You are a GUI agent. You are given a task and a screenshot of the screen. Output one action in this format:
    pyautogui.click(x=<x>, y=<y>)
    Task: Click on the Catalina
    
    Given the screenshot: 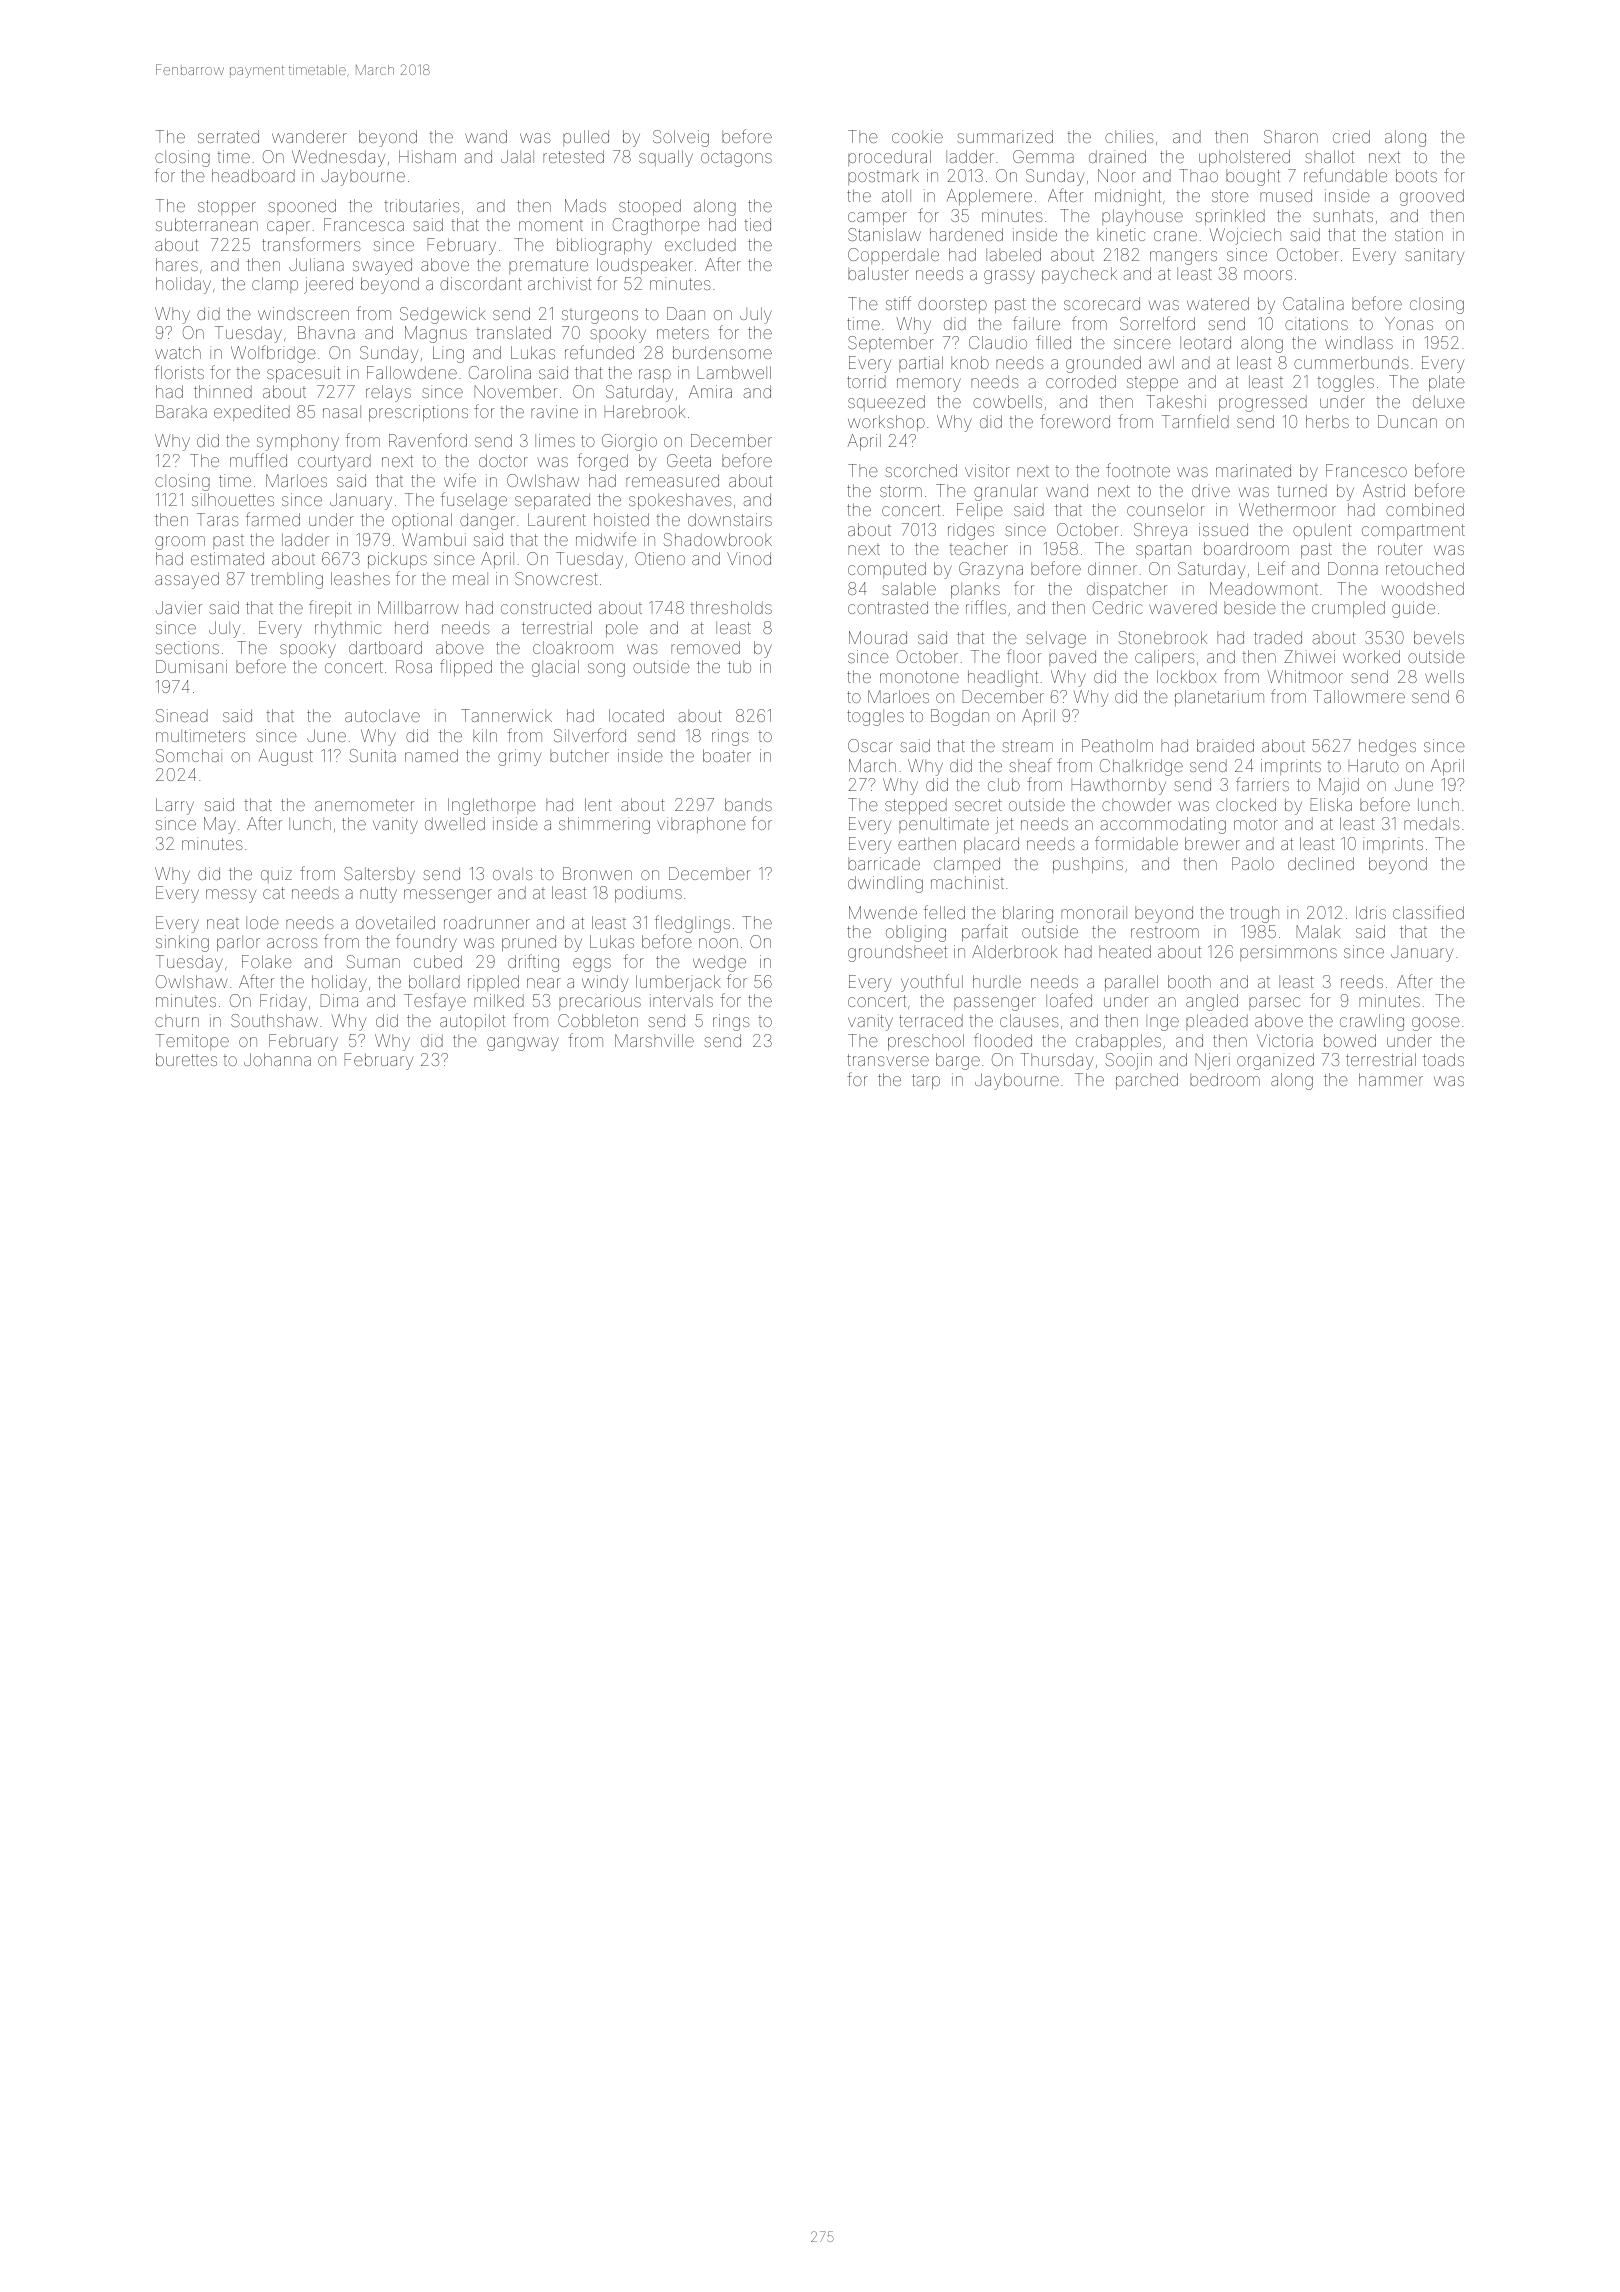 What is the action you would take?
    pyautogui.click(x=1313, y=303)
